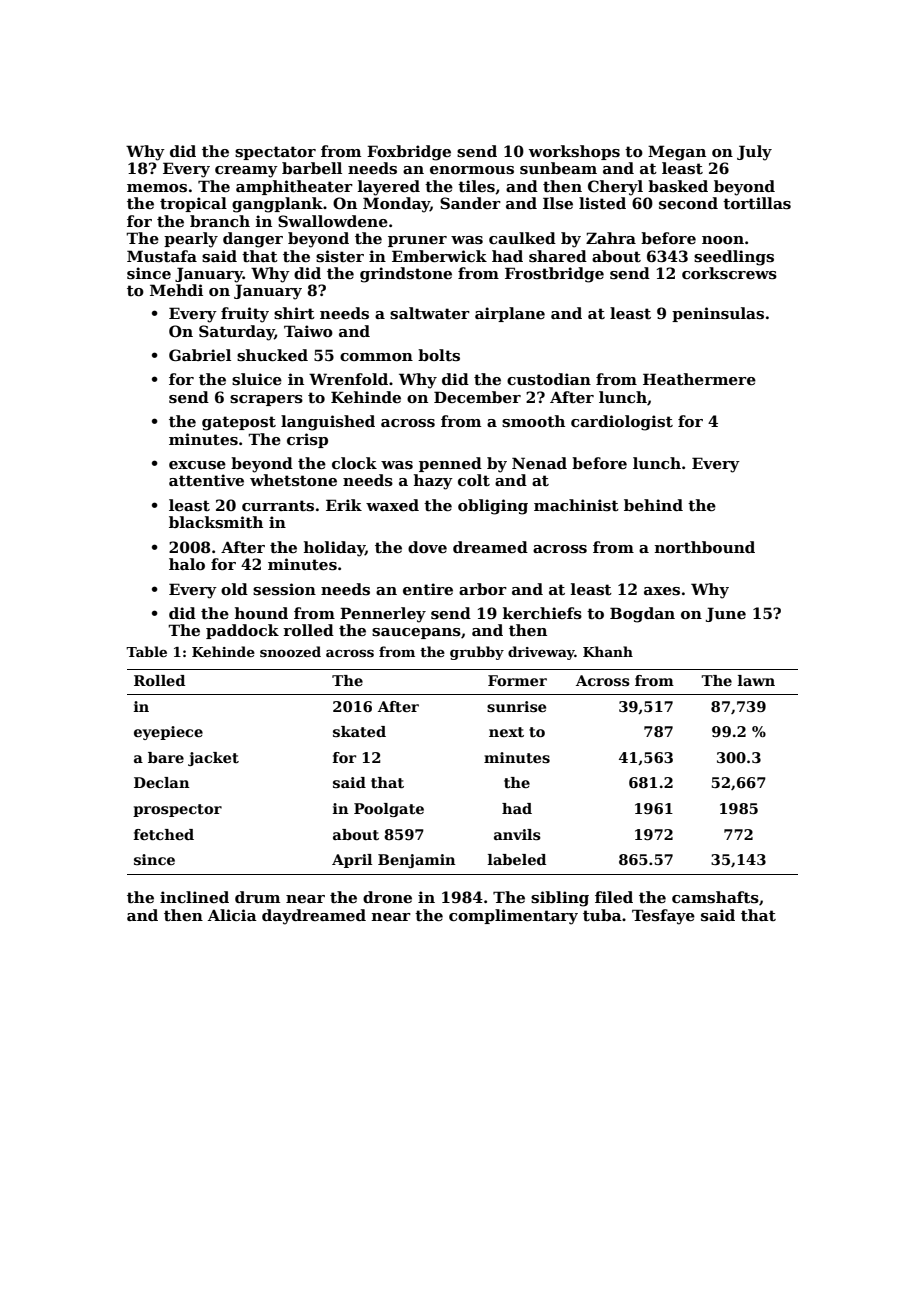 This image has width=924, height=1314. Describe the element at coordinates (275, 153) in the image. I see `spectator` at that location.
